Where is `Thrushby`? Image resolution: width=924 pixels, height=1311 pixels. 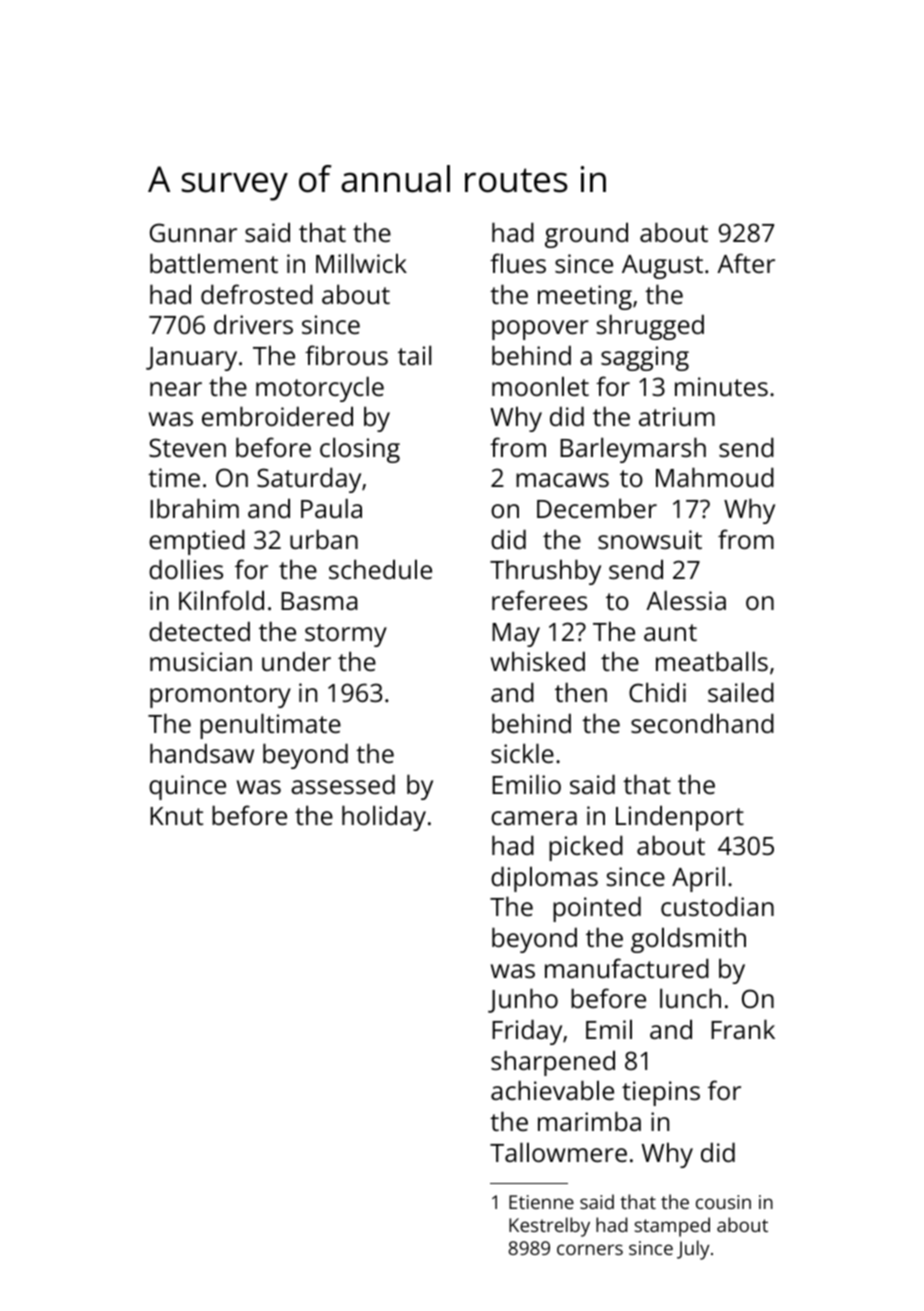 Thrushby is located at coordinates (545, 572).
